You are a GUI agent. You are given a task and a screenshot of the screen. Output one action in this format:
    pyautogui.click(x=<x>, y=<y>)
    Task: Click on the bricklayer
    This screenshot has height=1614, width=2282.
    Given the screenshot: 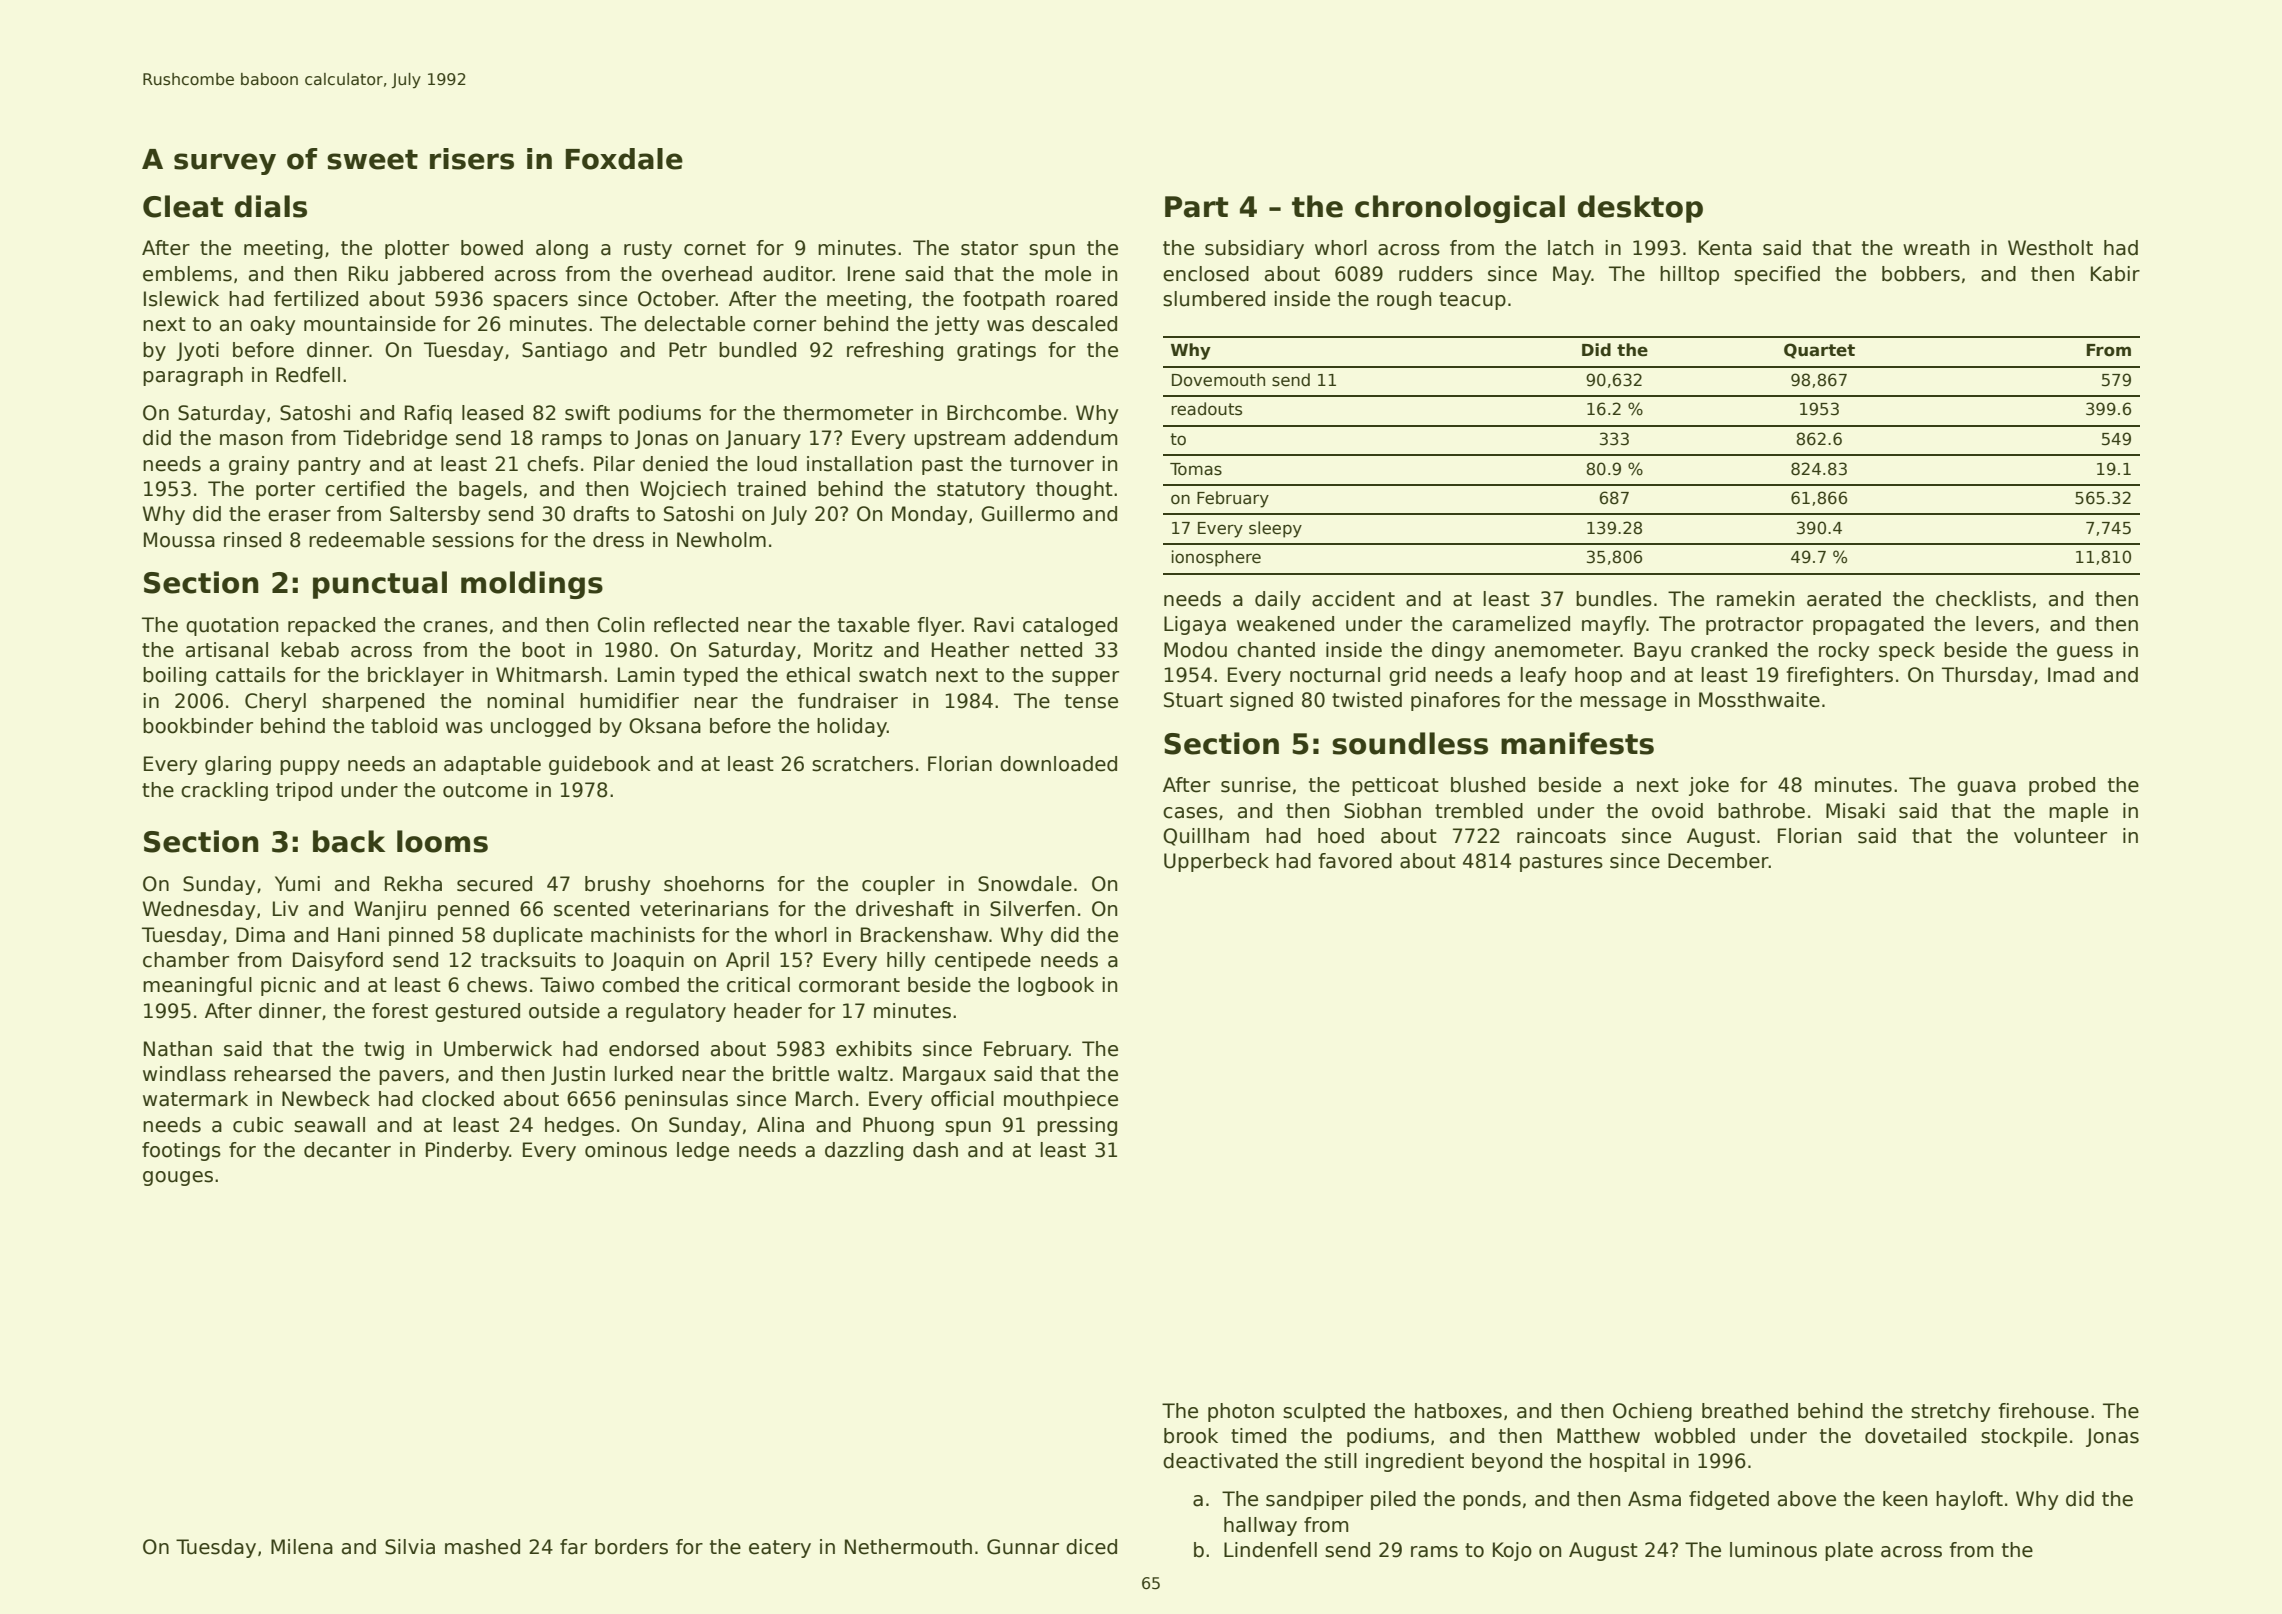 What is the action you would take?
    pyautogui.click(x=416, y=676)
